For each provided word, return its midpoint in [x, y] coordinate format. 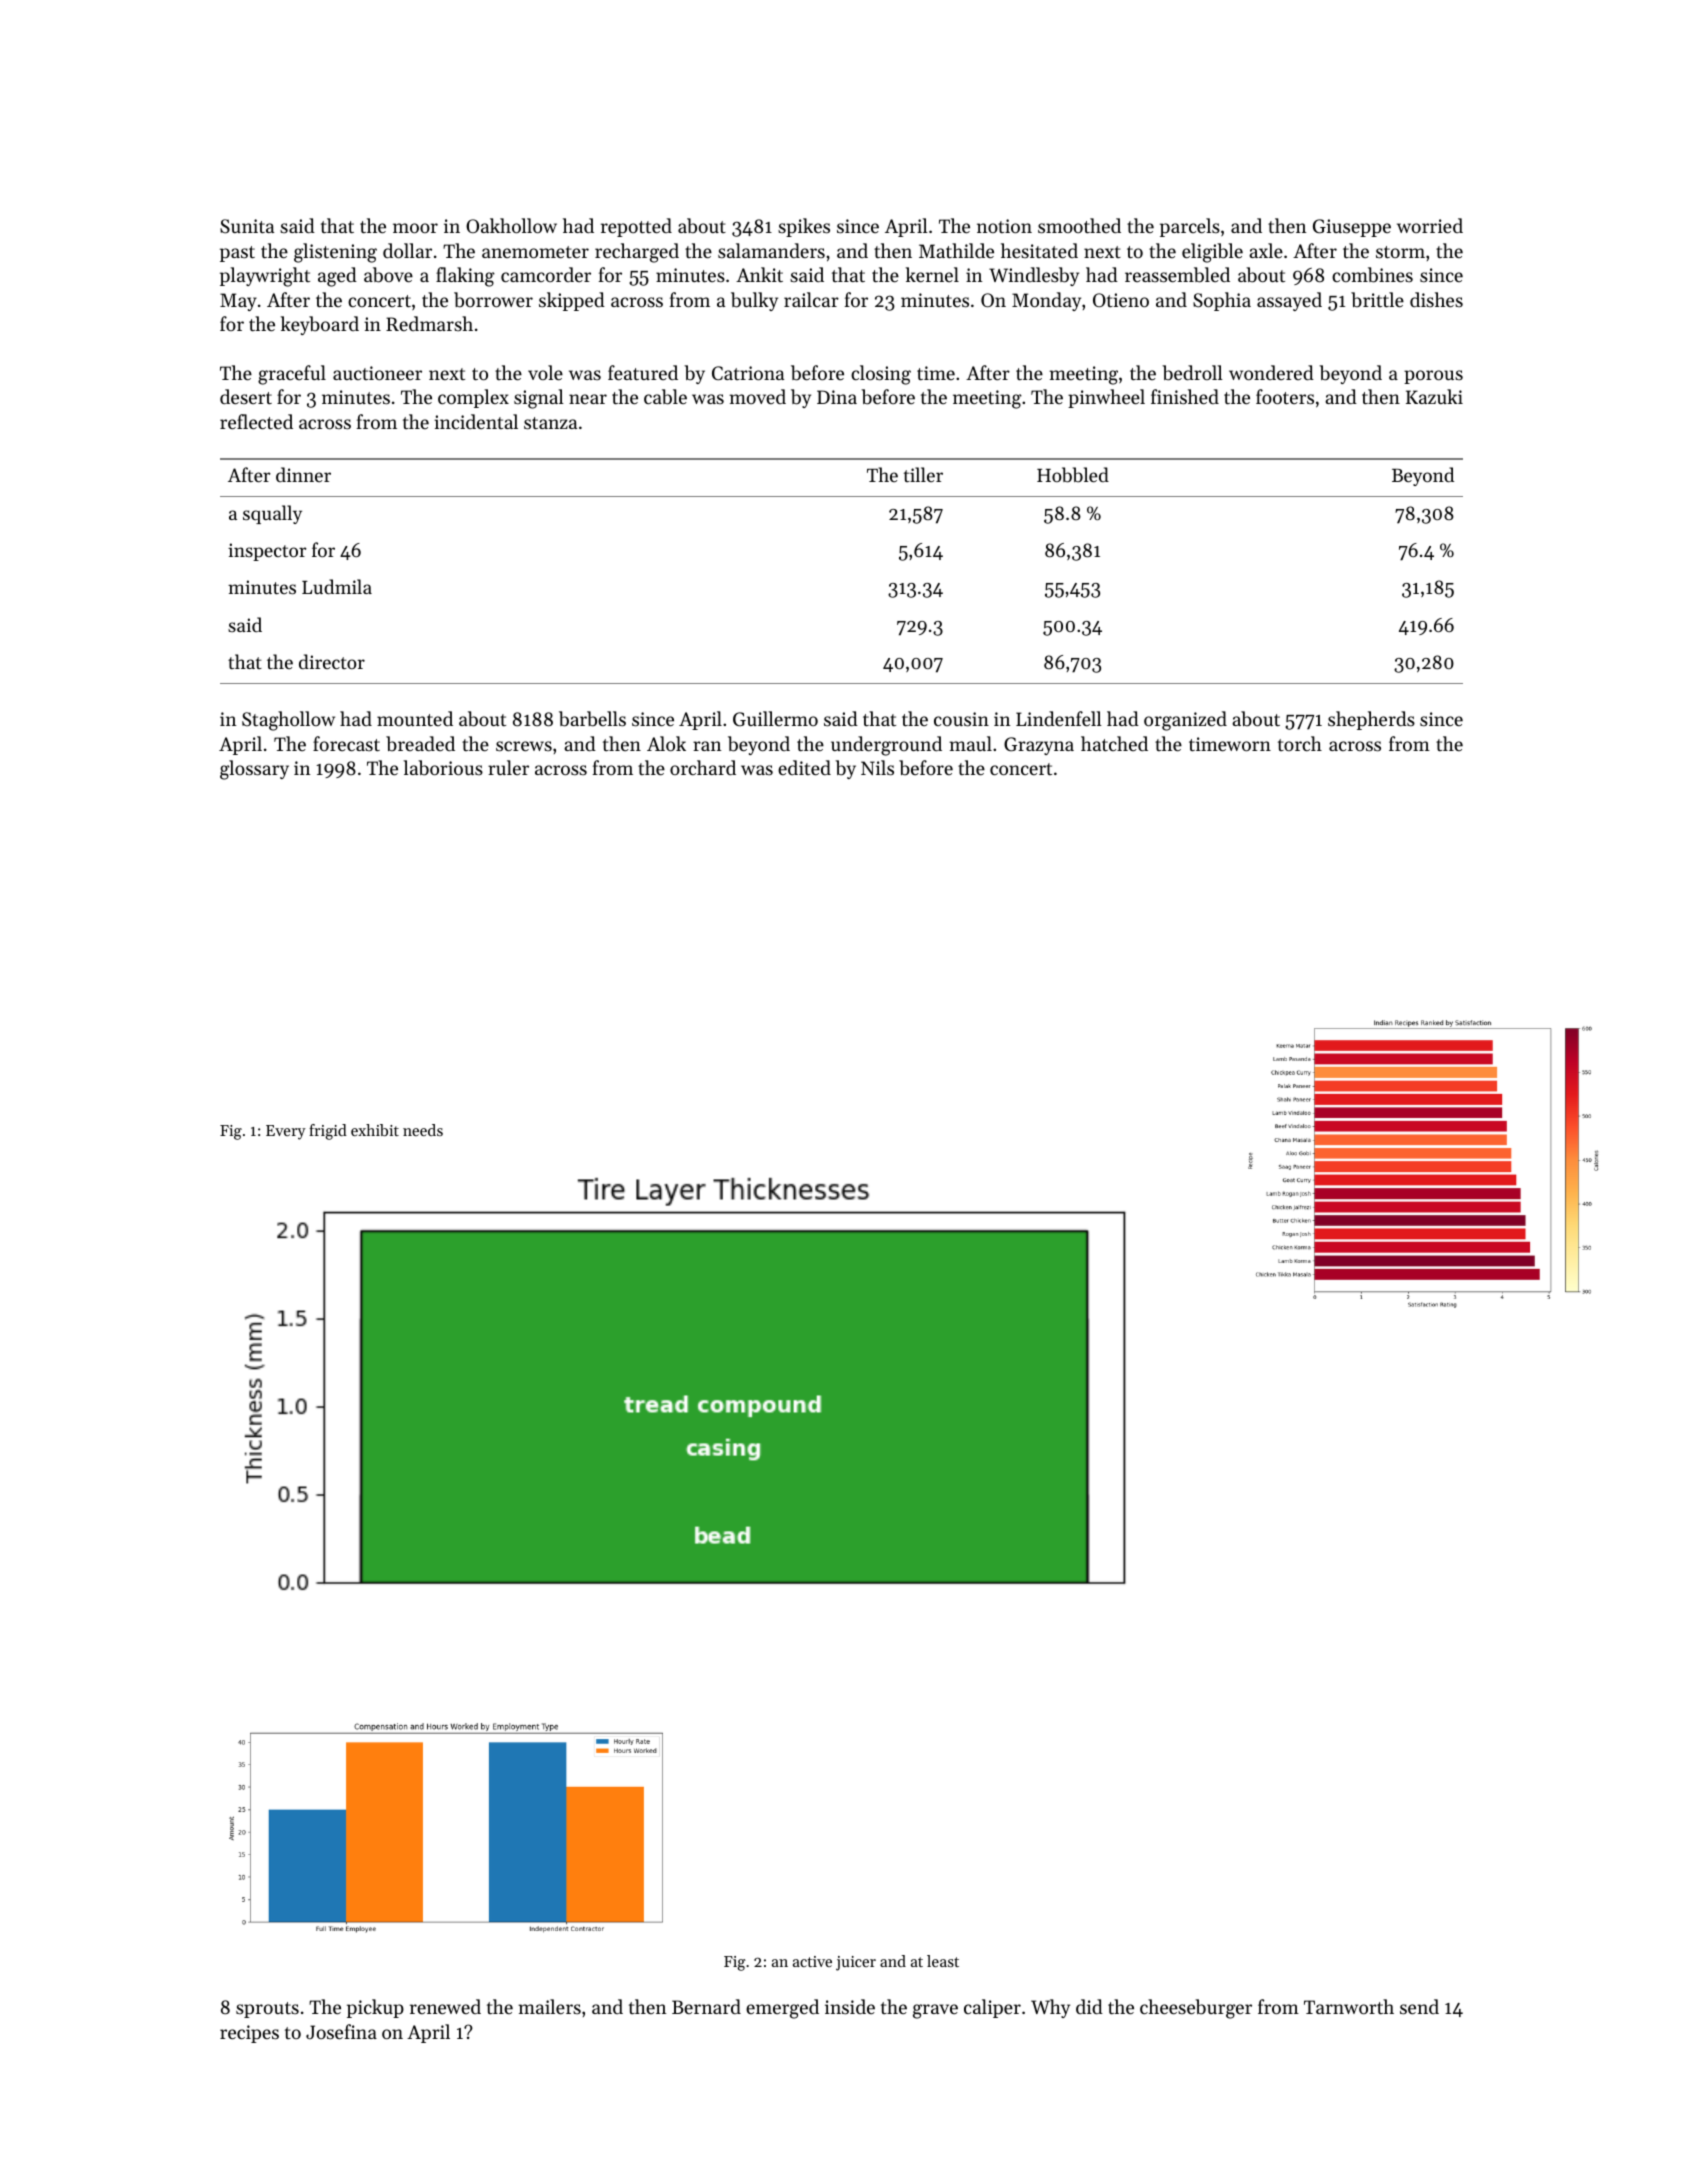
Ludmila [337, 586]
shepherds [1371, 720]
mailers [549, 2006]
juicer [856, 1963]
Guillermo [775, 719]
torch [1300, 743]
